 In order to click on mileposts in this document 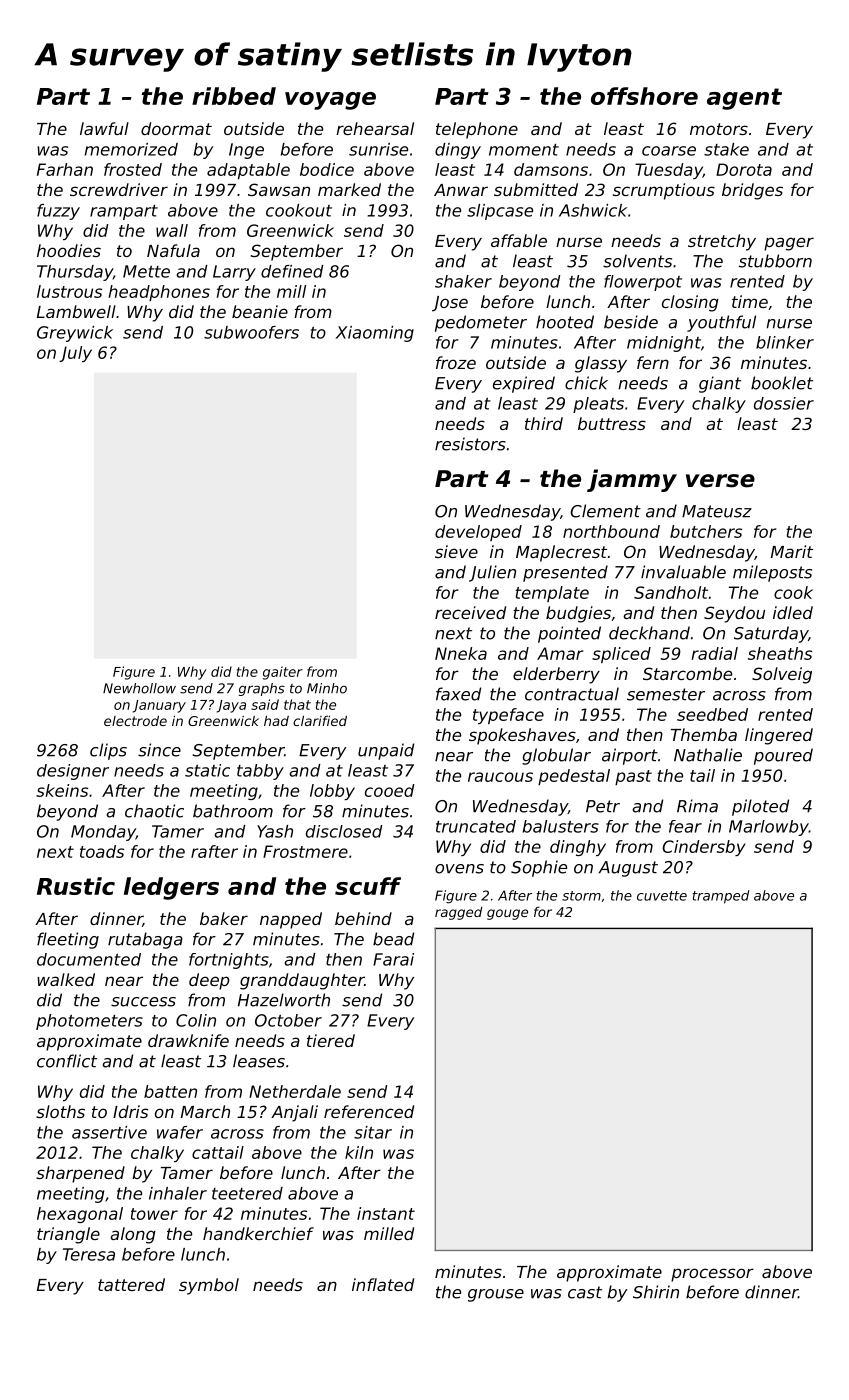, I will do `click(772, 573)`.
